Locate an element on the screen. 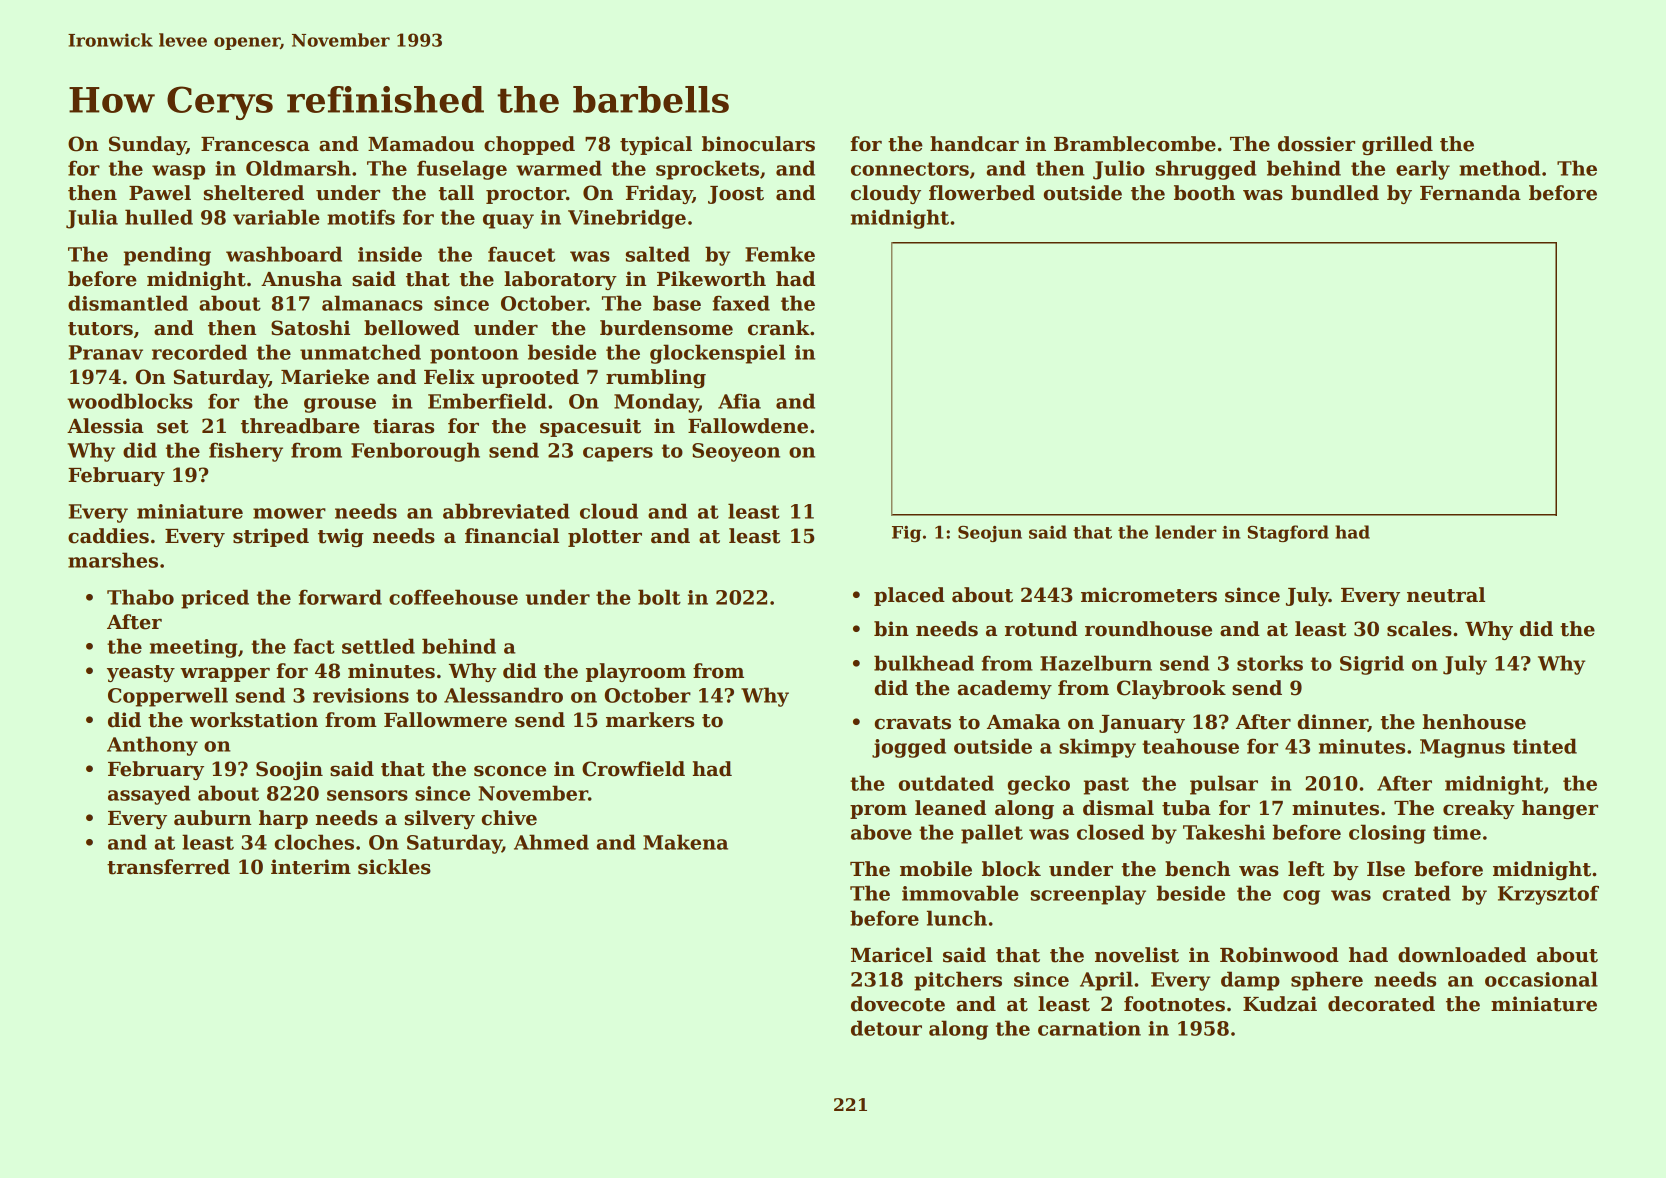 The height and width of the screenshot is (1178, 1666). abbreviated is located at coordinates (506, 511).
